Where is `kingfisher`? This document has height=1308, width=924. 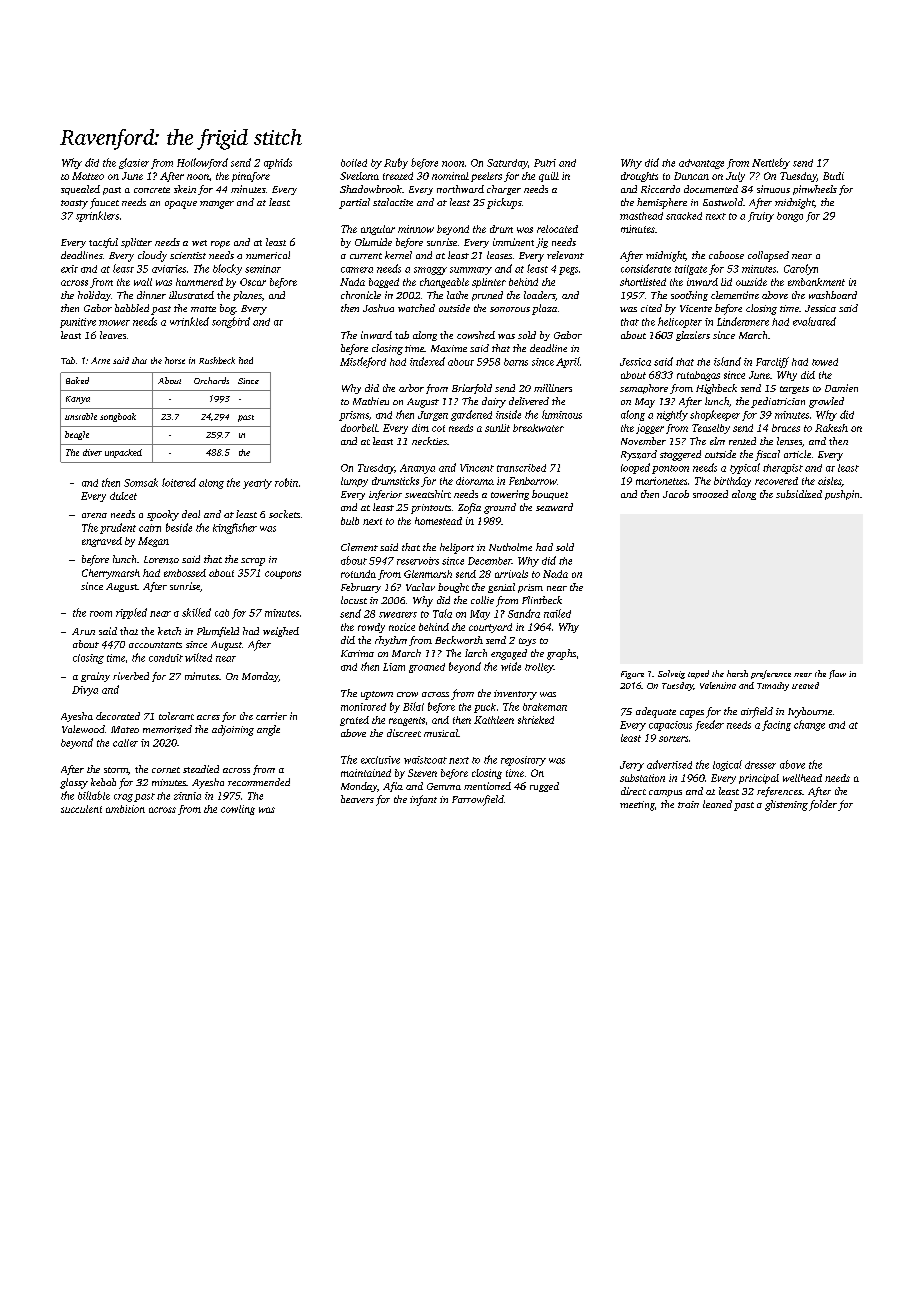
kingfisher is located at coordinates (235, 528).
